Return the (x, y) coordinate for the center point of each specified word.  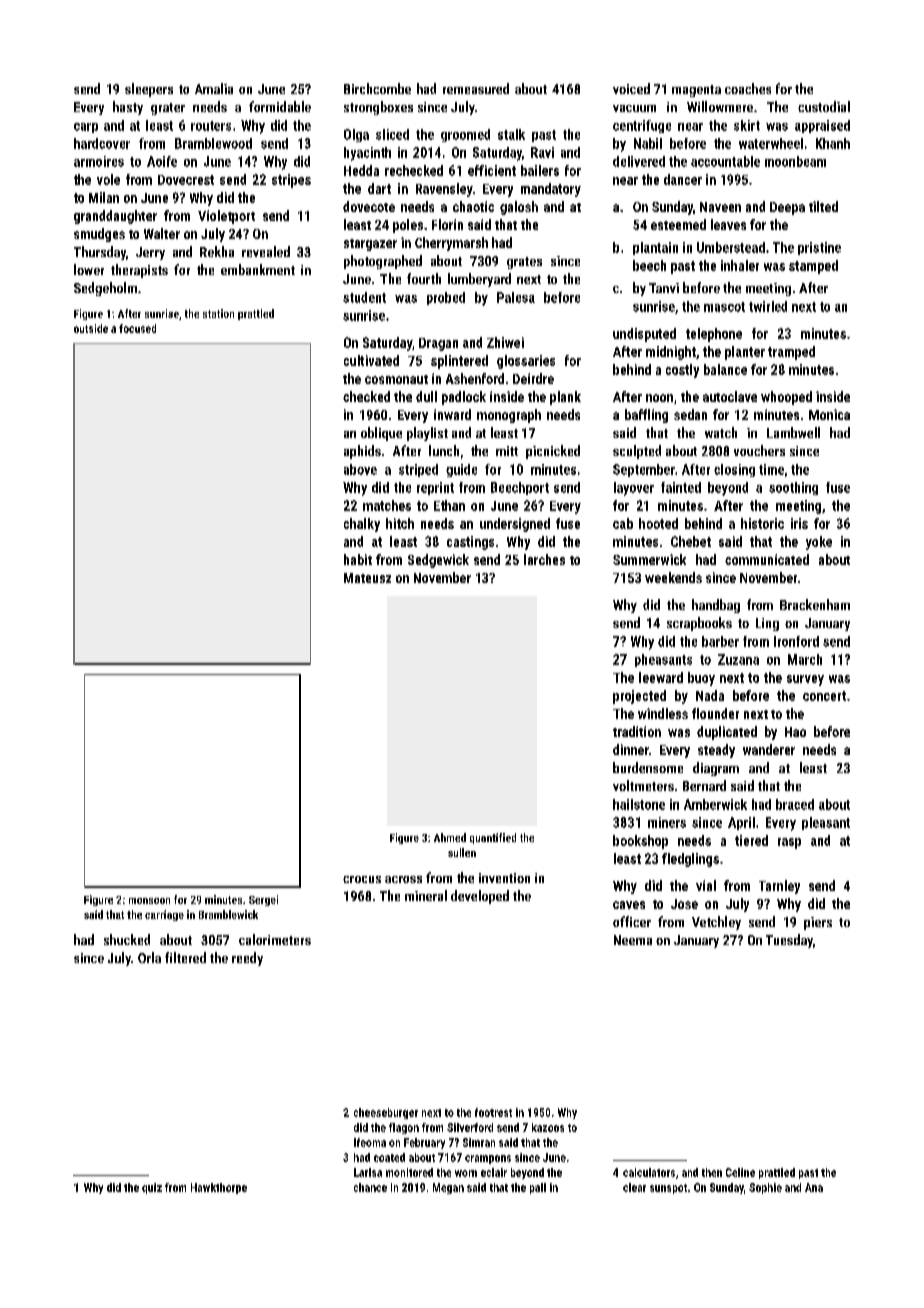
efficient (492, 170)
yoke (819, 543)
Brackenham (815, 604)
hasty (128, 108)
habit (358, 559)
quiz (152, 1188)
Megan (448, 1188)
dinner (631, 749)
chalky (362, 525)
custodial (824, 106)
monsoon (149, 901)
